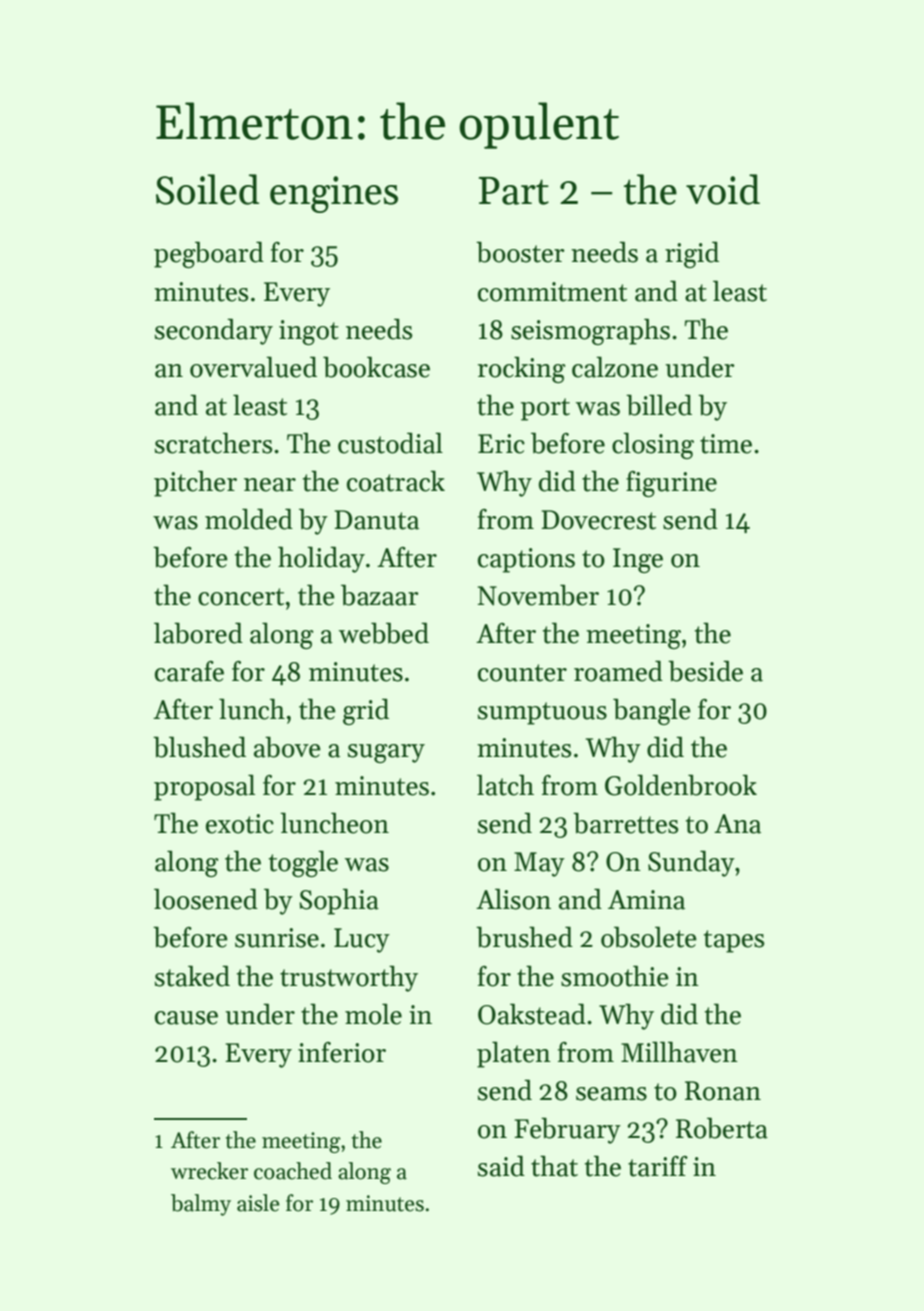 The height and width of the screenshot is (1311, 924). What do you see at coordinates (649, 937) in the screenshot?
I see `obsolete` at bounding box center [649, 937].
